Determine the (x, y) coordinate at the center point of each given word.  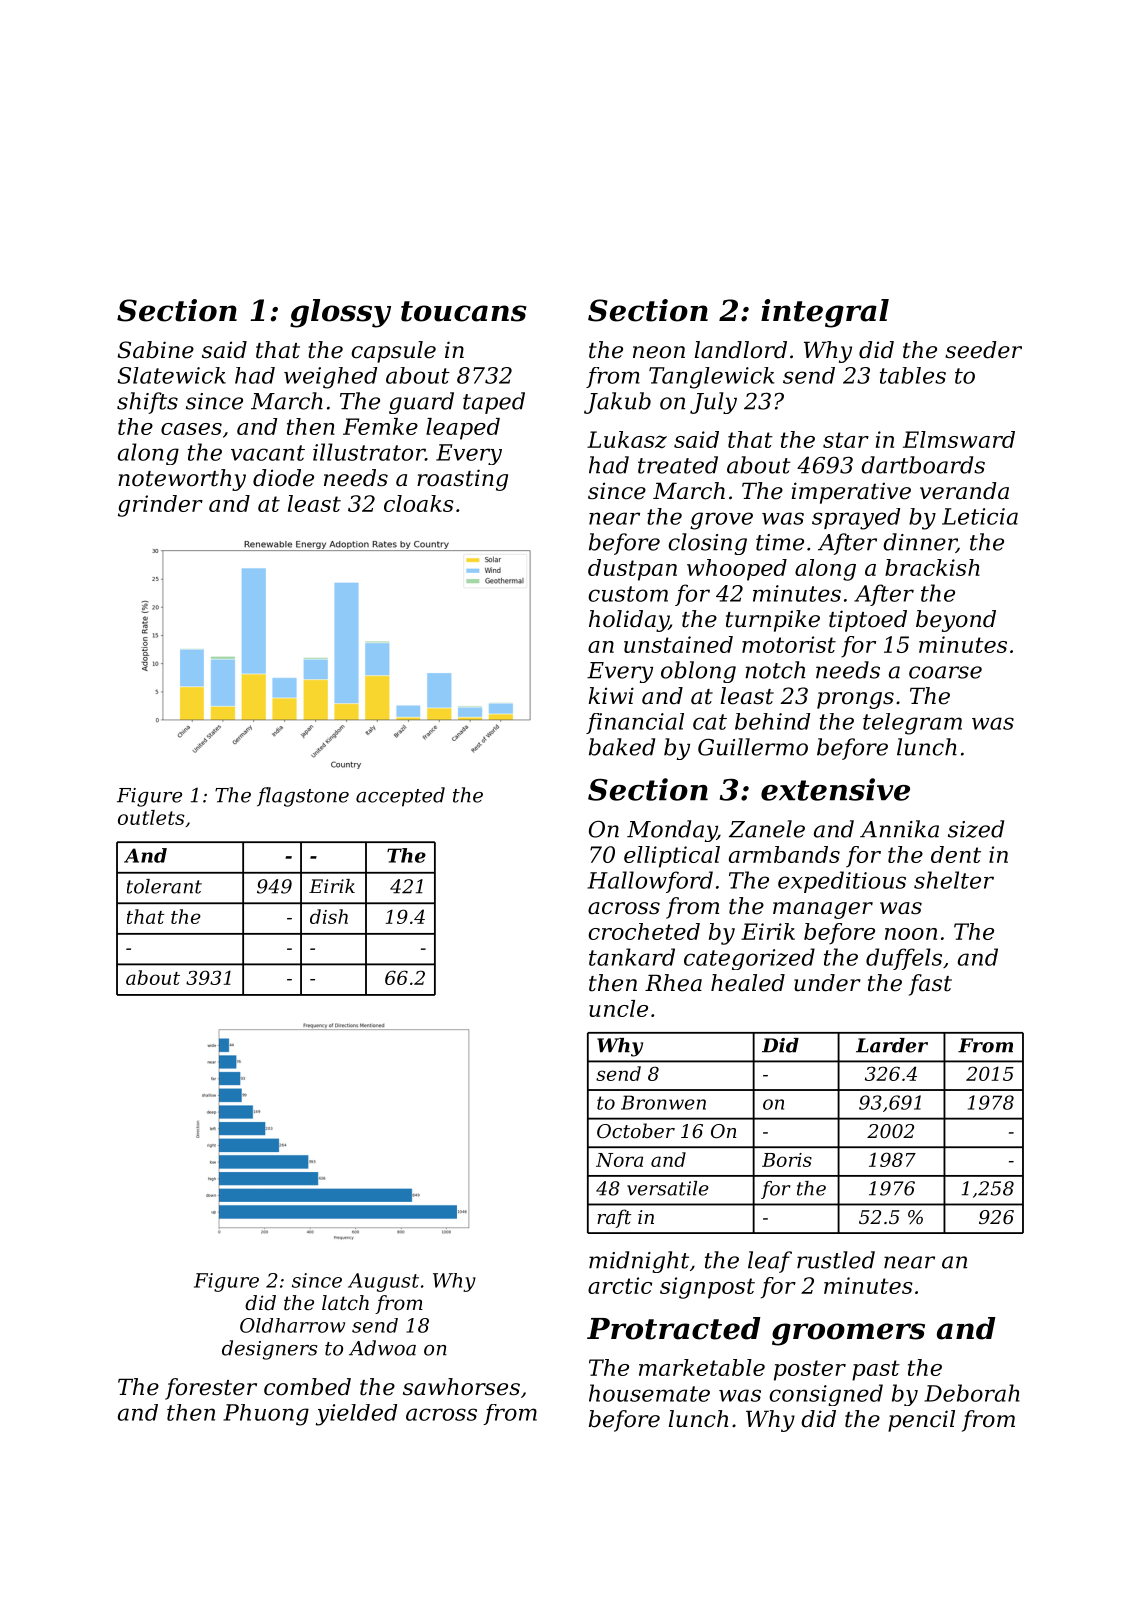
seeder (983, 350)
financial (635, 723)
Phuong (266, 1415)
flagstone (303, 797)
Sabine (156, 350)
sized (976, 829)
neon (659, 352)
